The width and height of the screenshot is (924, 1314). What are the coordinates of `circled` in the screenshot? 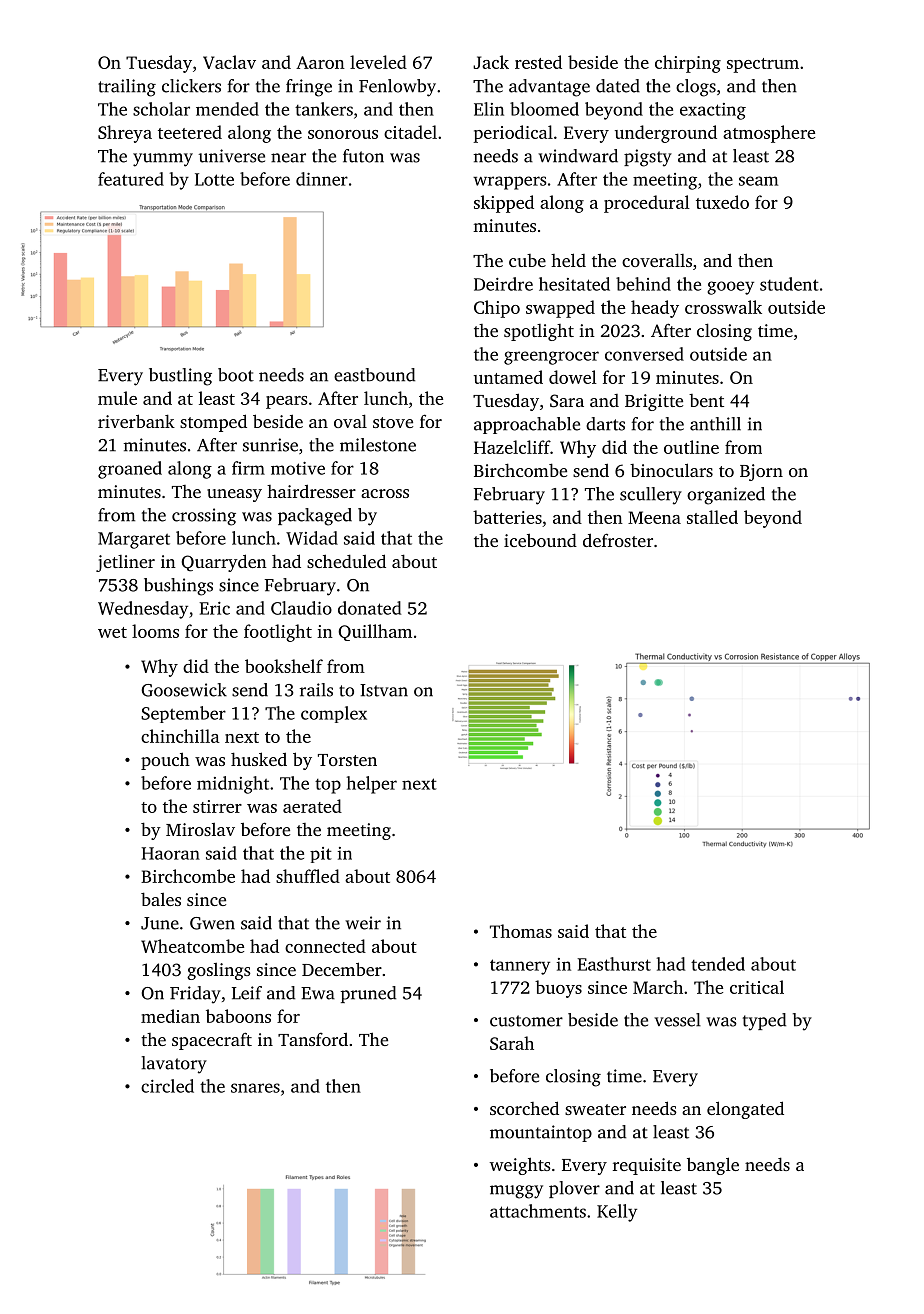 It's located at (167, 1086).
